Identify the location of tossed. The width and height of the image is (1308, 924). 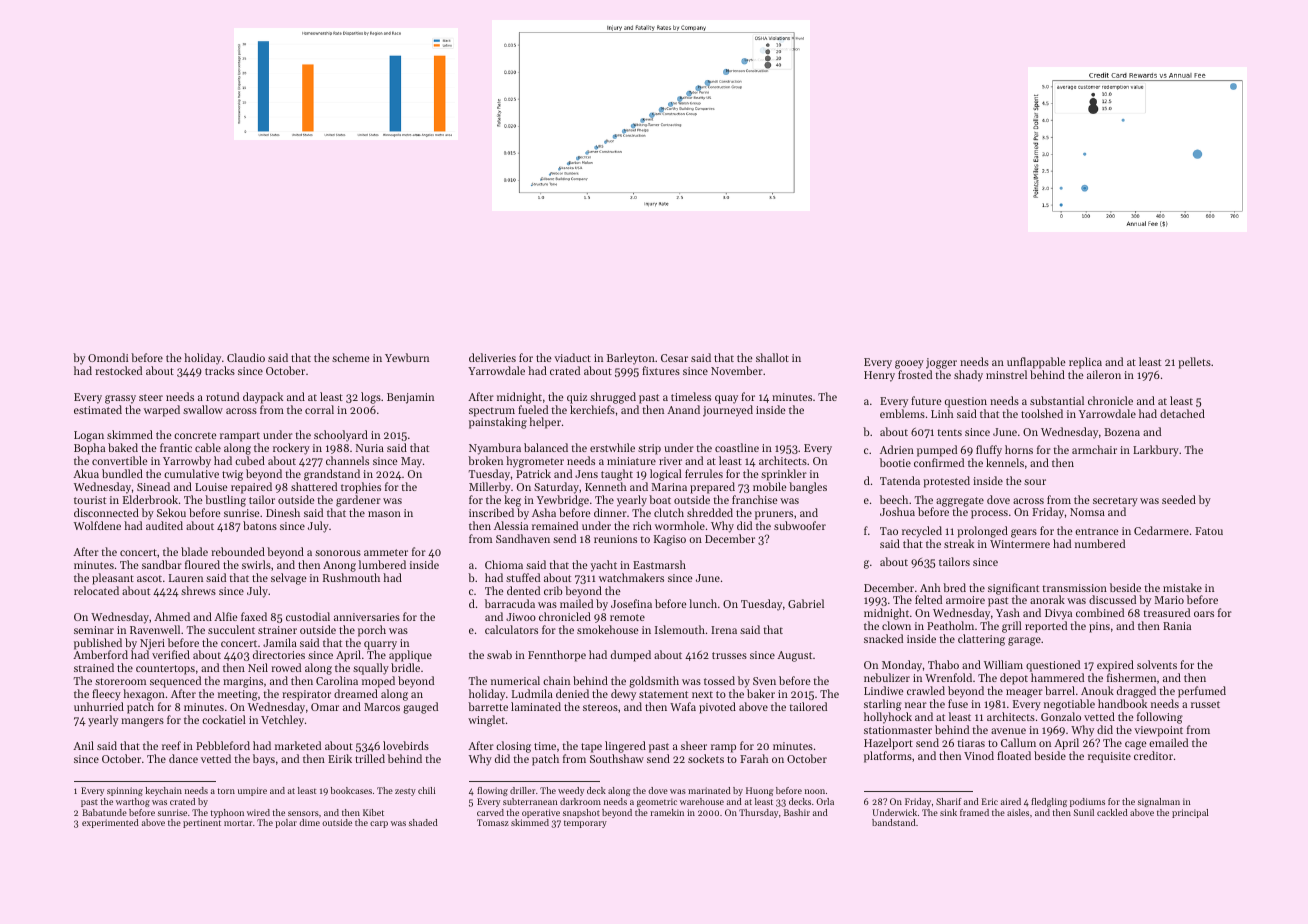
(719, 680).
